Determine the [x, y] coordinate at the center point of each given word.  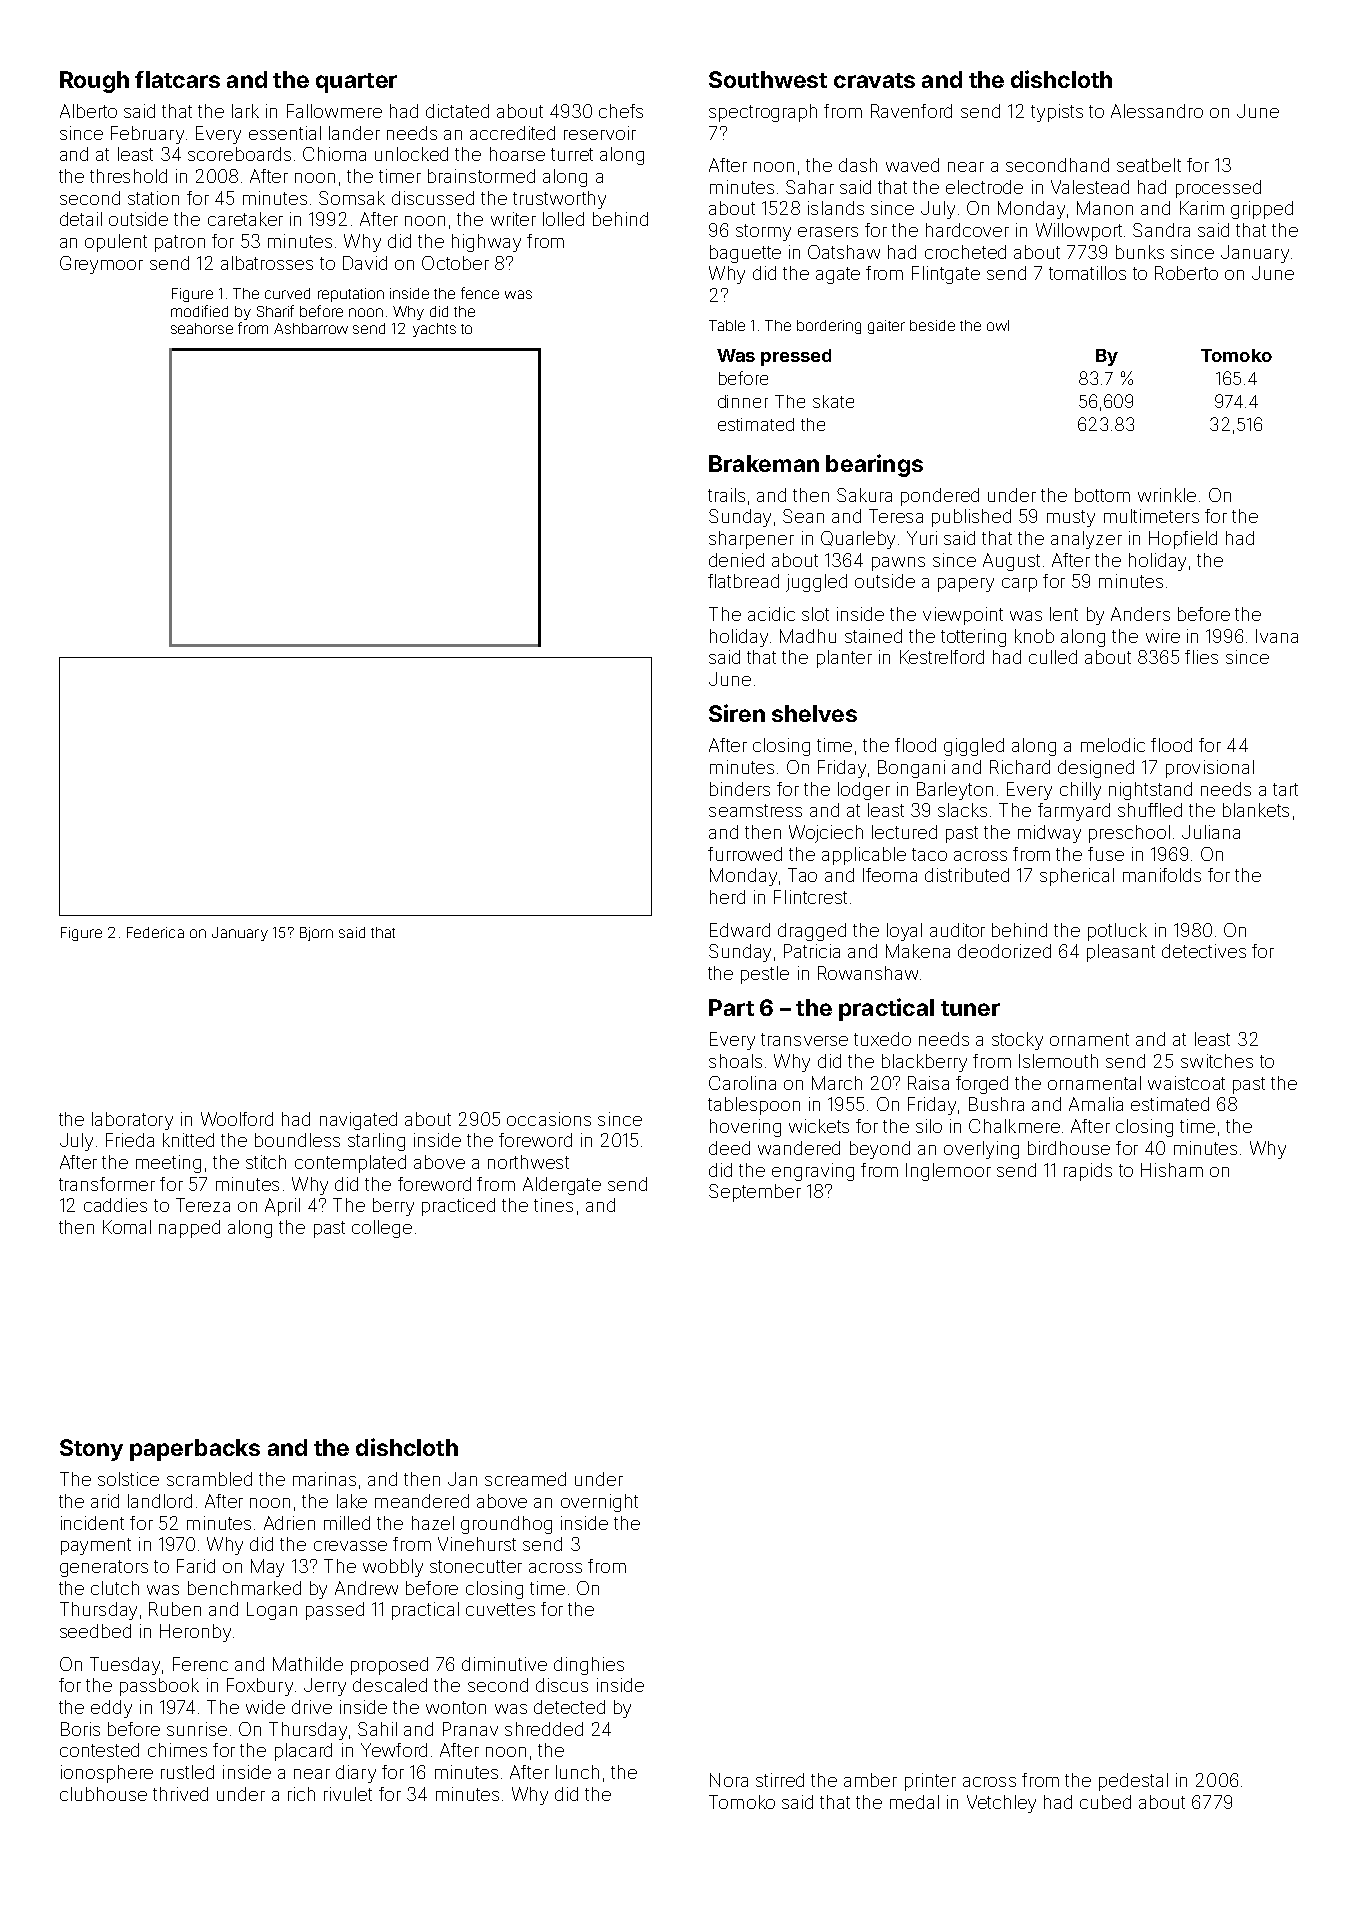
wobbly [393, 1568]
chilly [1080, 791]
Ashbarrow [311, 328]
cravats [874, 80]
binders [740, 789]
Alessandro [1157, 111]
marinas [324, 1479]
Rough [94, 82]
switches [1217, 1061]
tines [553, 1205]
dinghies [589, 1666]
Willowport [1079, 232]
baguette [745, 254]
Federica [155, 932]
